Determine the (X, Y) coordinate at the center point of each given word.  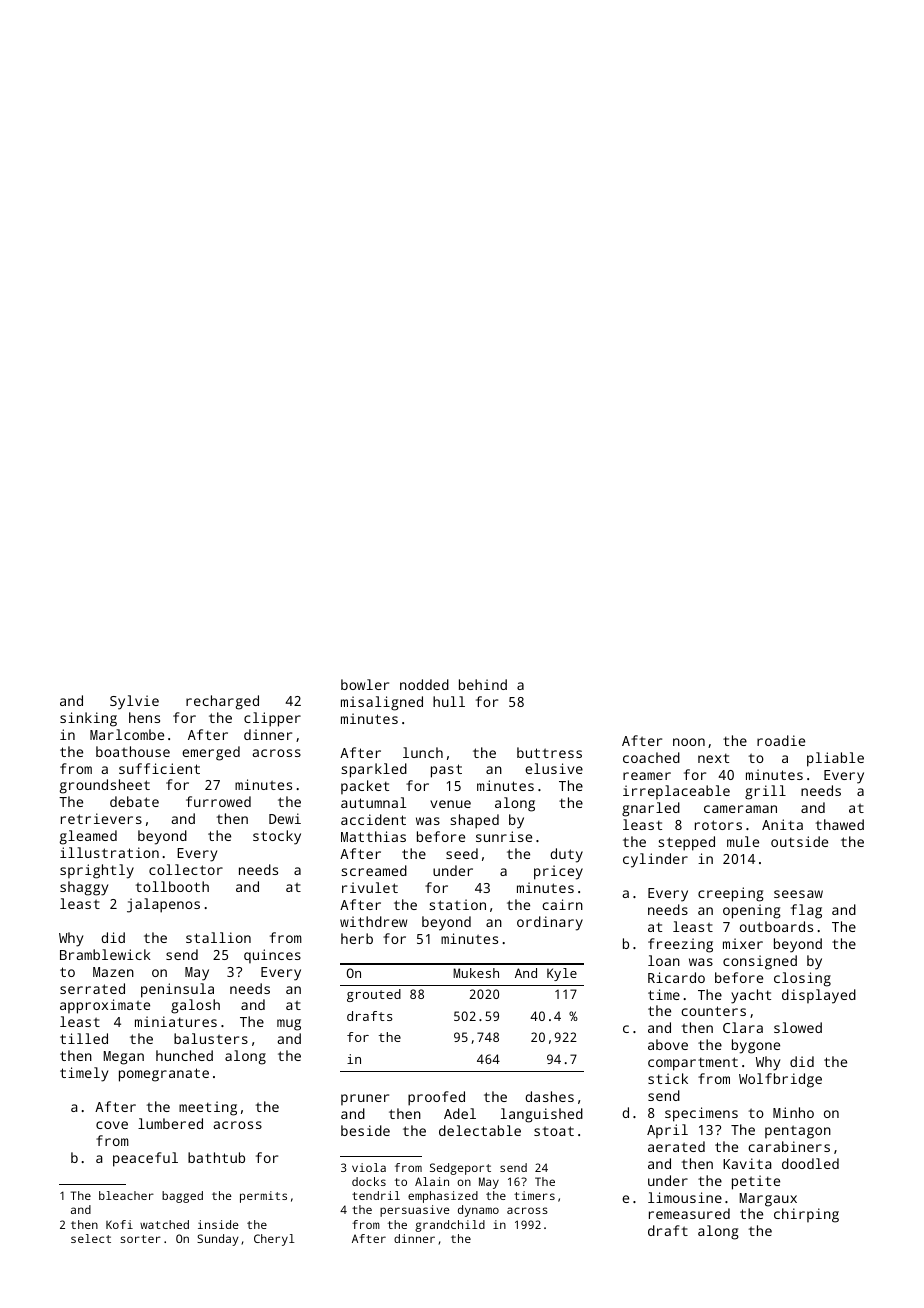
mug (289, 1025)
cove (112, 1125)
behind (483, 684)
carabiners (789, 1146)
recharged (222, 702)
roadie (781, 740)
